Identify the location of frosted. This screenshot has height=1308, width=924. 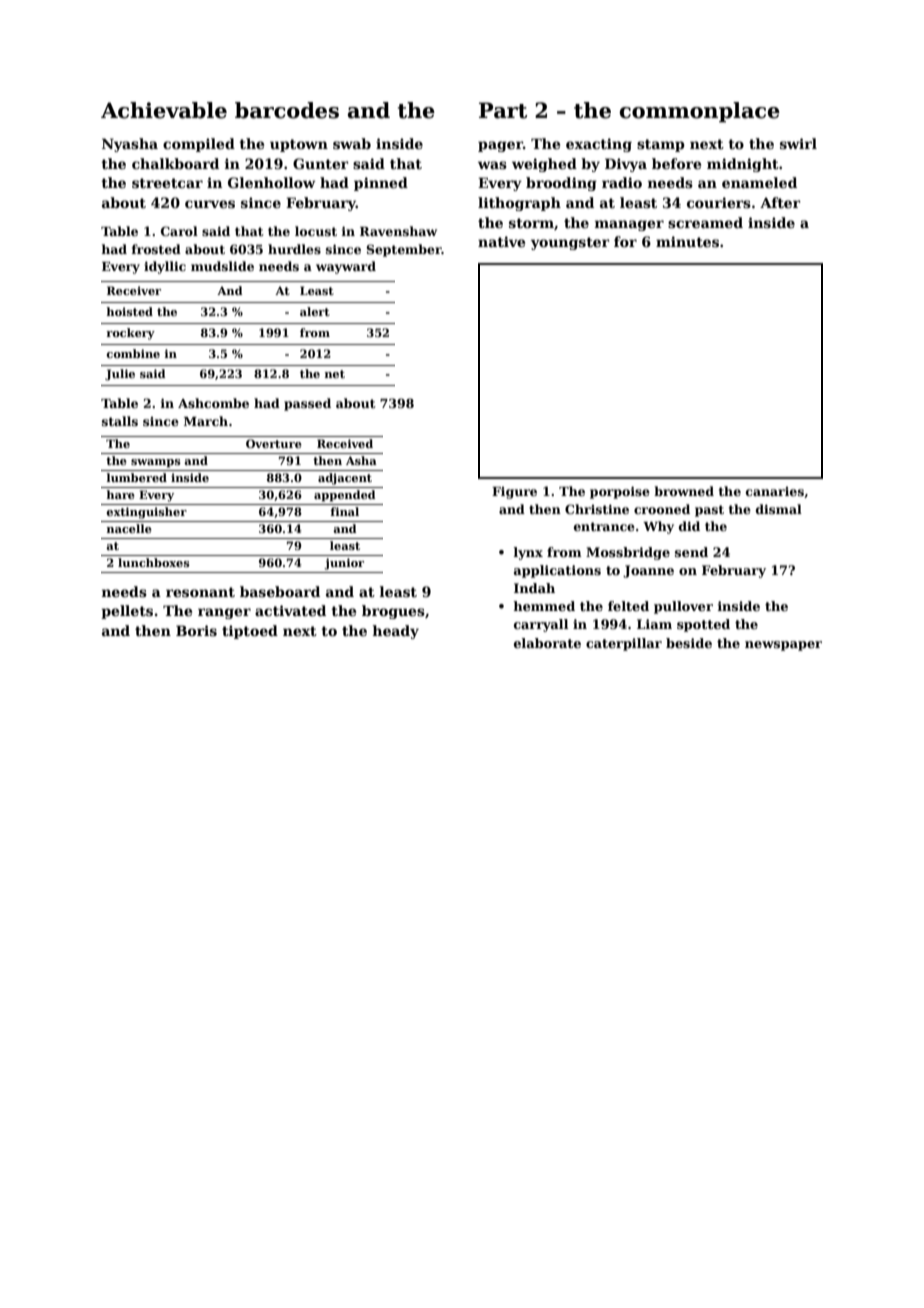
(156, 249).
